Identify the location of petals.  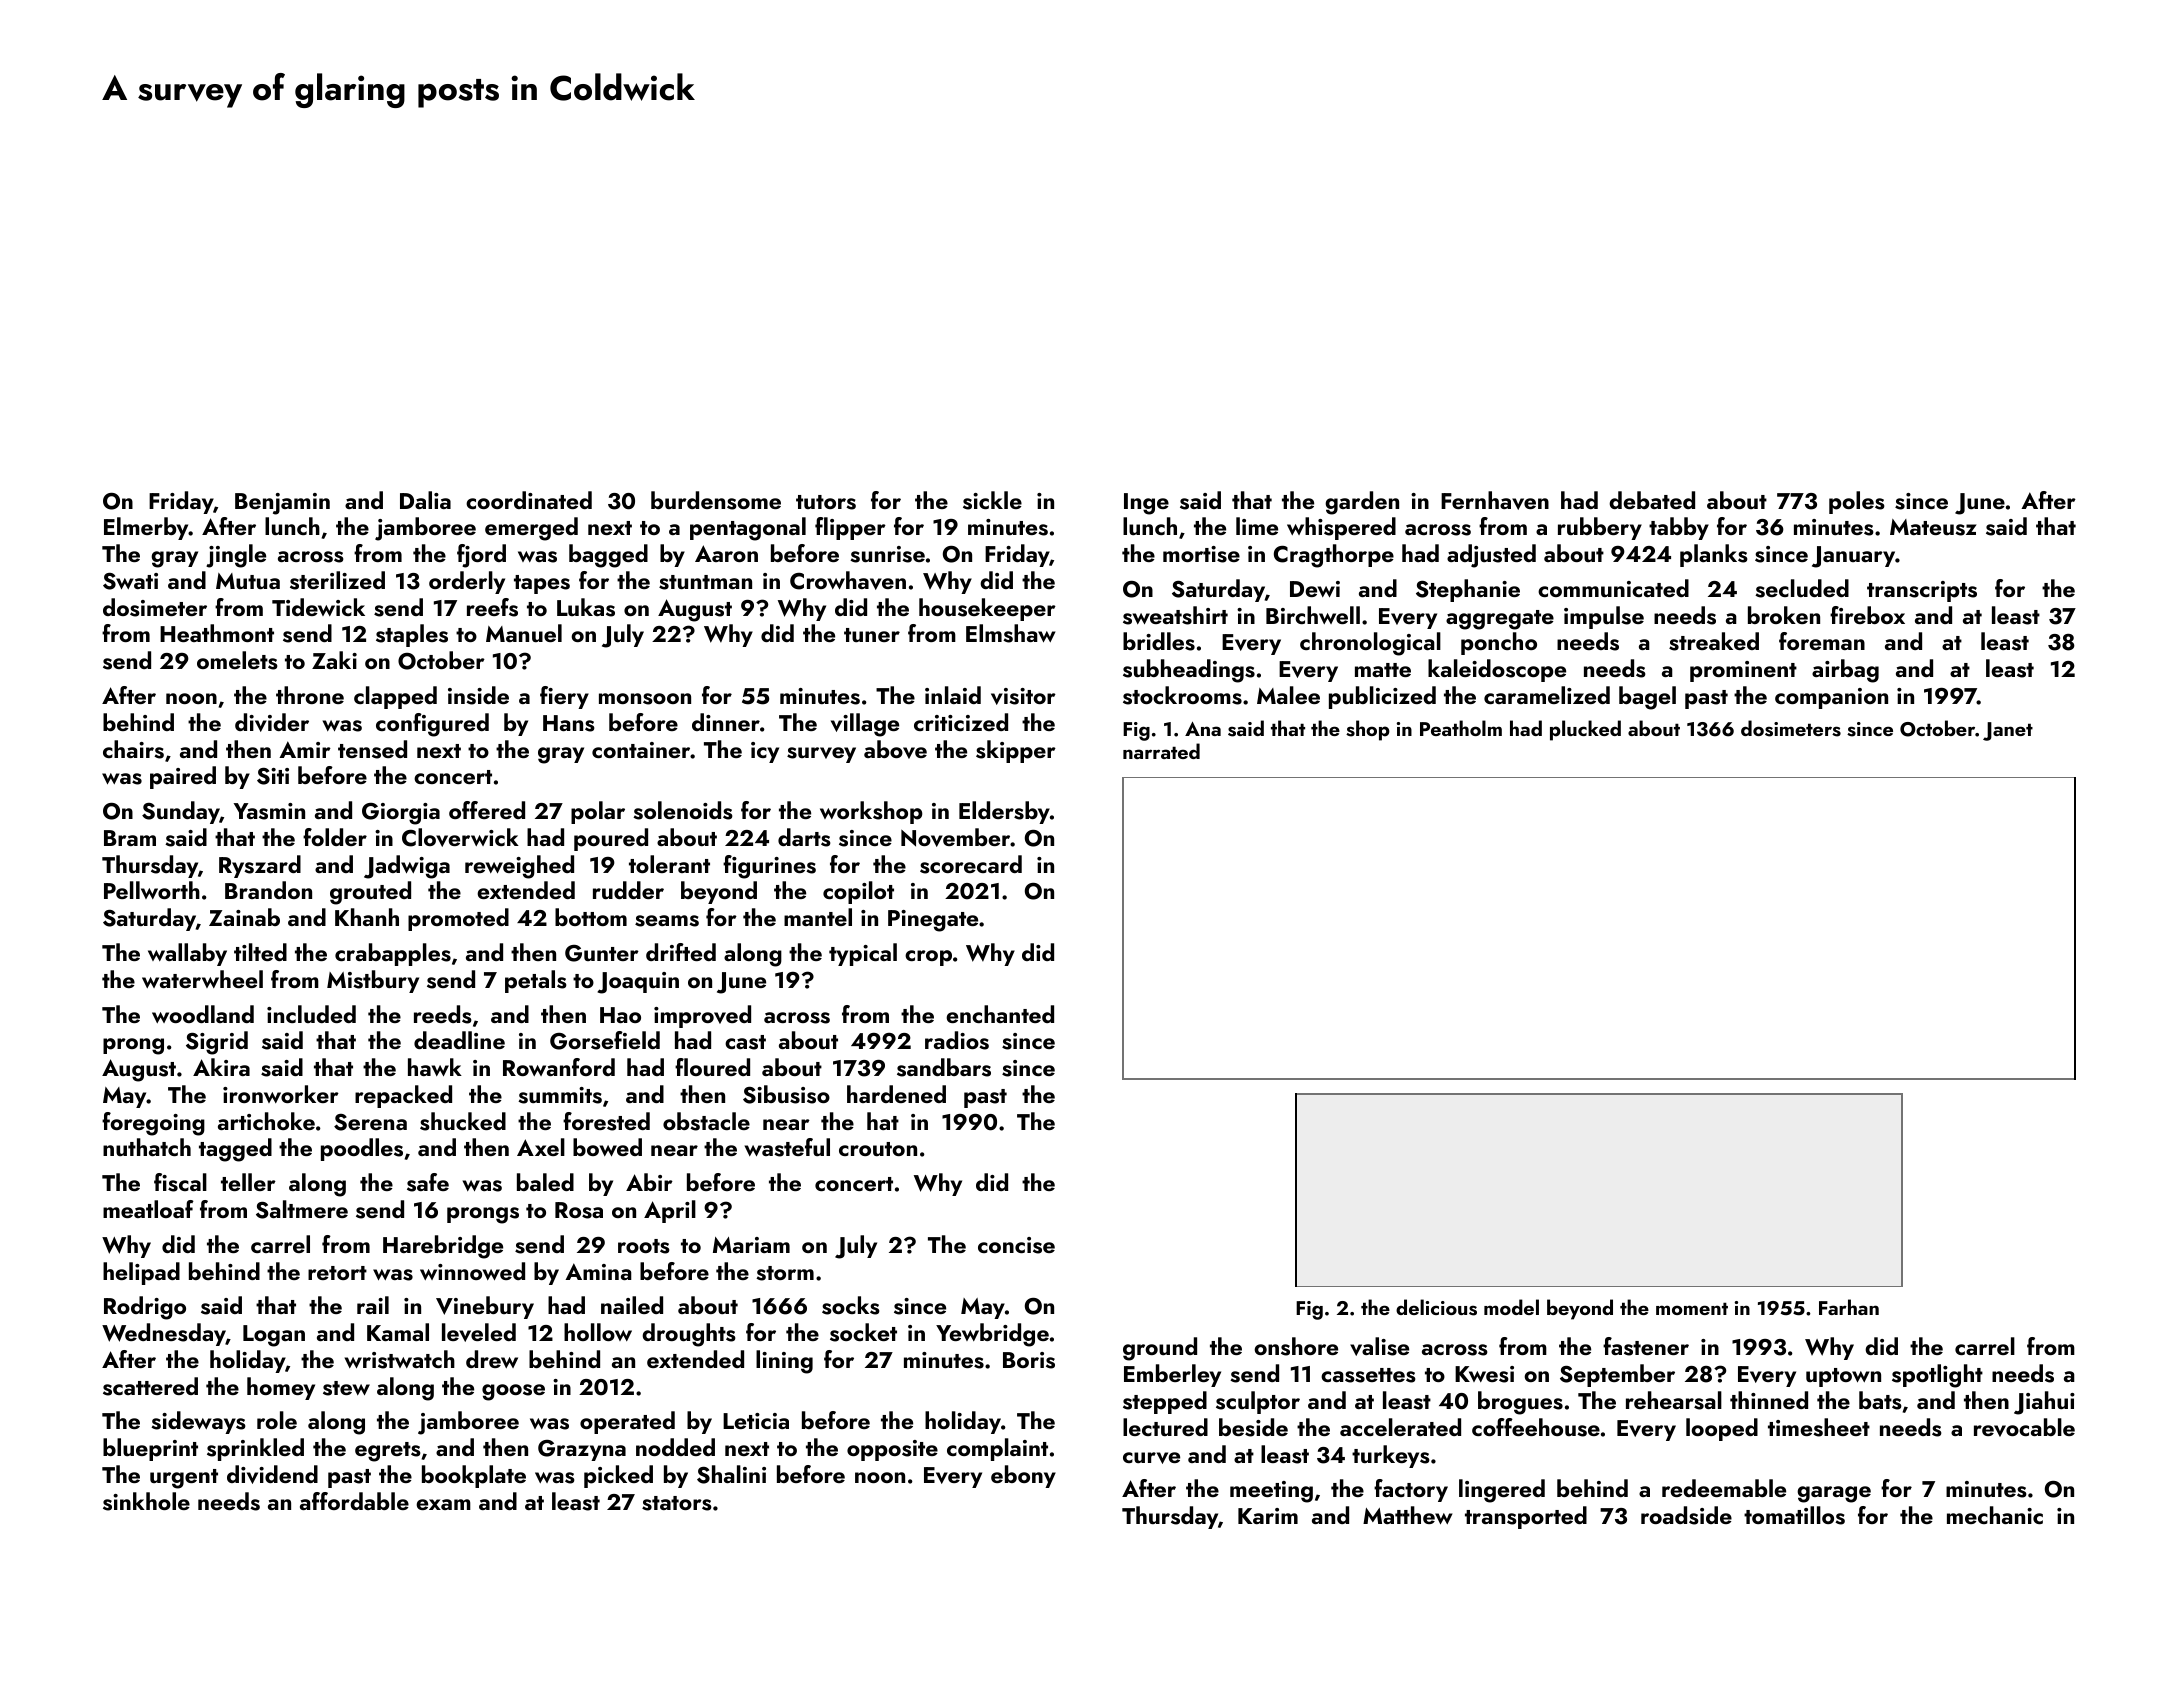
(536, 981).
